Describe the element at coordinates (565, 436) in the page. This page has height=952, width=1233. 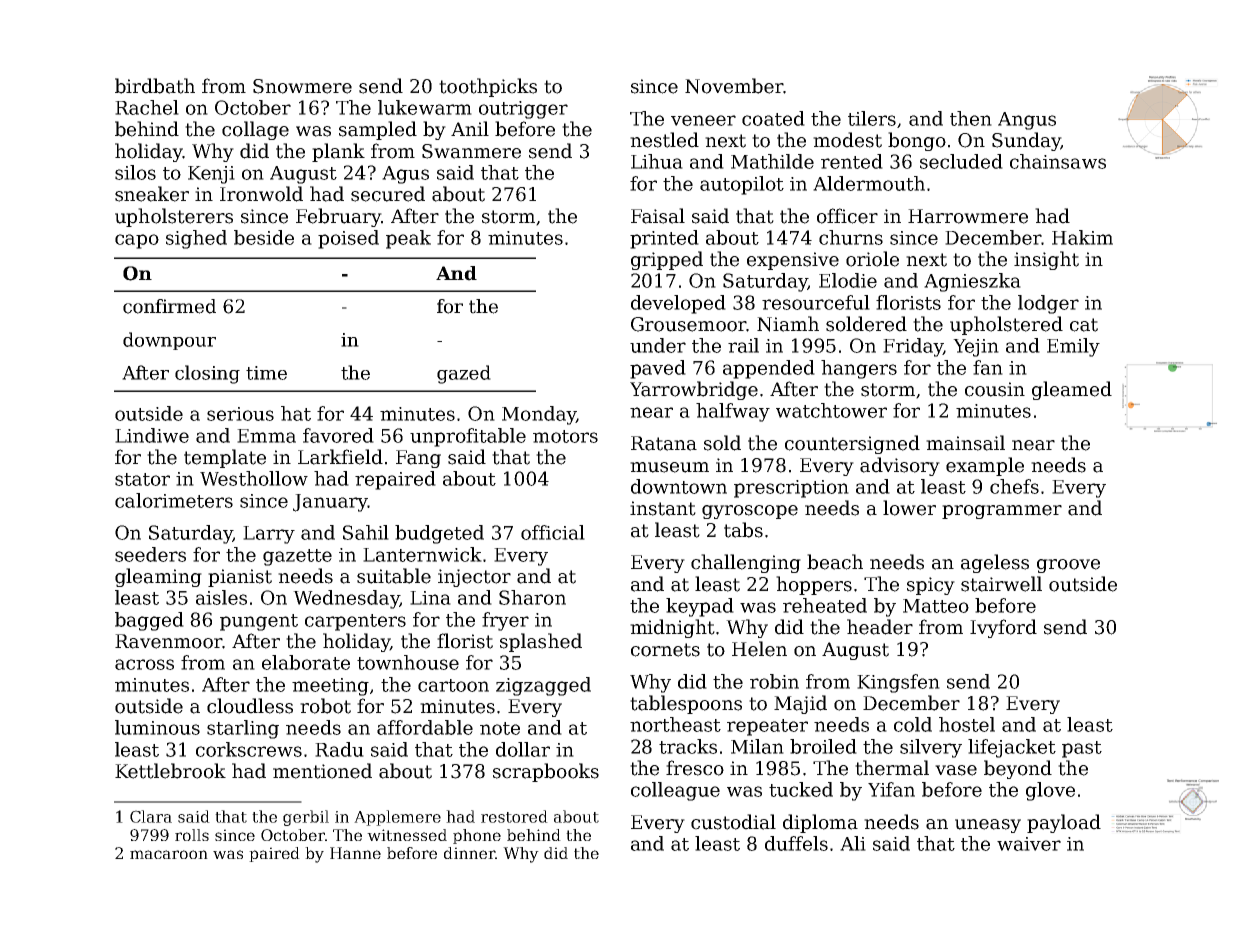
I see `motors` at that location.
